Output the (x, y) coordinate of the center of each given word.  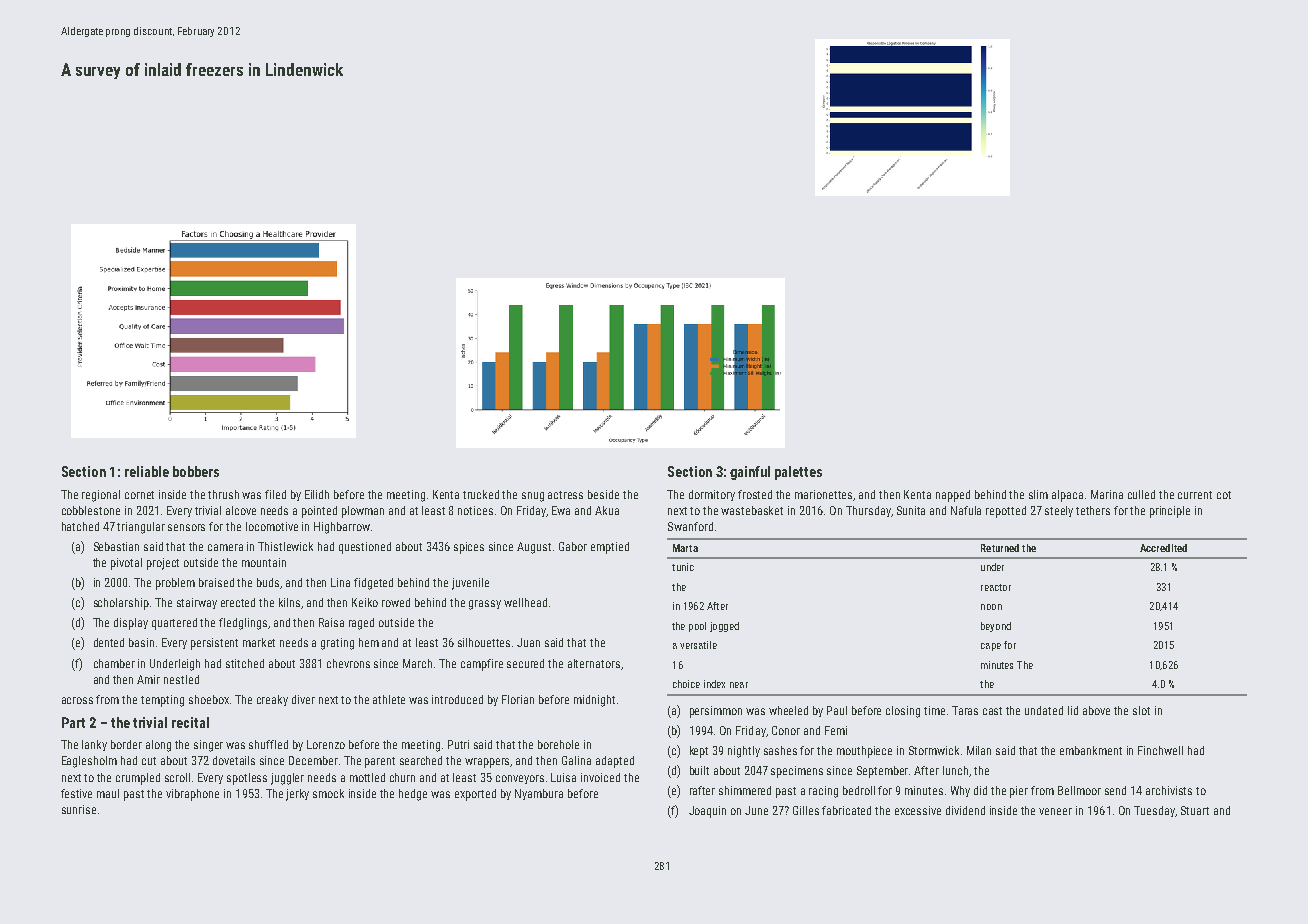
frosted (755, 494)
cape (991, 647)
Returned (1000, 548)
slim (1038, 494)
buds (268, 582)
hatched (80, 526)
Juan (528, 642)
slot (1141, 710)
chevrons (348, 663)
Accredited (1163, 548)
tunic (683, 567)
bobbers (196, 471)
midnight (594, 701)
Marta (685, 548)
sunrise (79, 809)
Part (73, 722)
